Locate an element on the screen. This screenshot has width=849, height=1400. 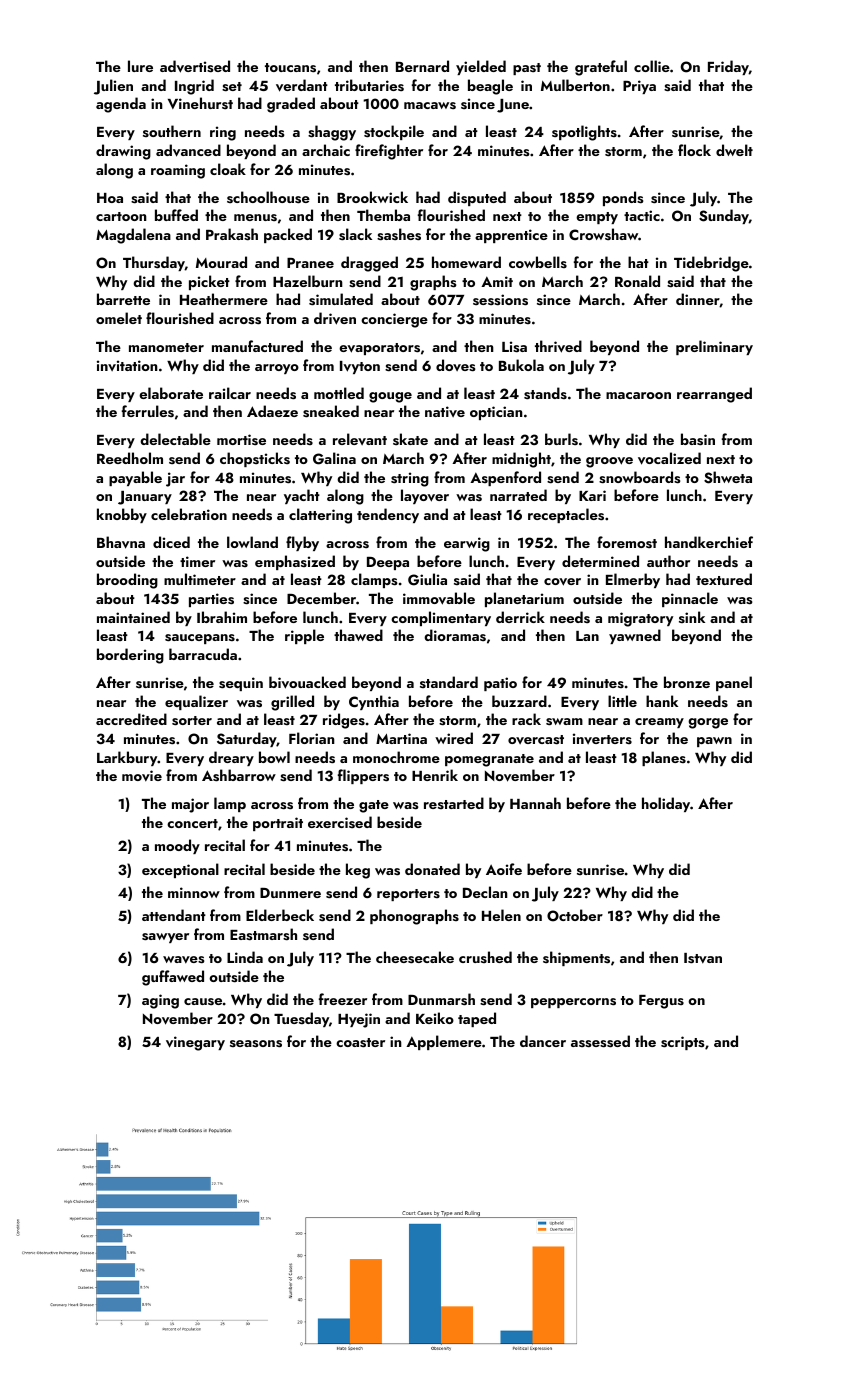
knobby is located at coordinates (122, 515).
